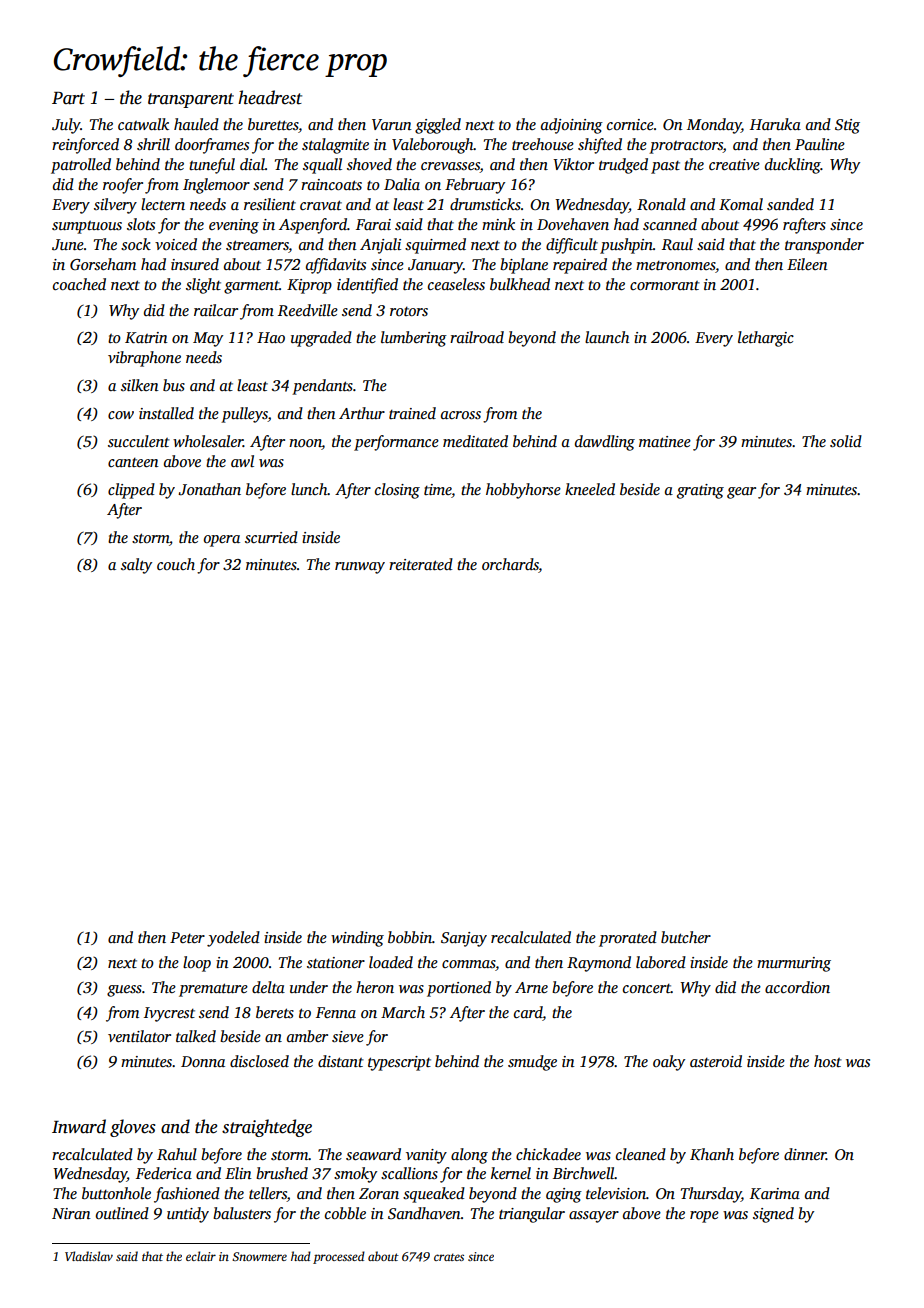  What do you see at coordinates (222, 541) in the screenshot?
I see `opera` at bounding box center [222, 541].
